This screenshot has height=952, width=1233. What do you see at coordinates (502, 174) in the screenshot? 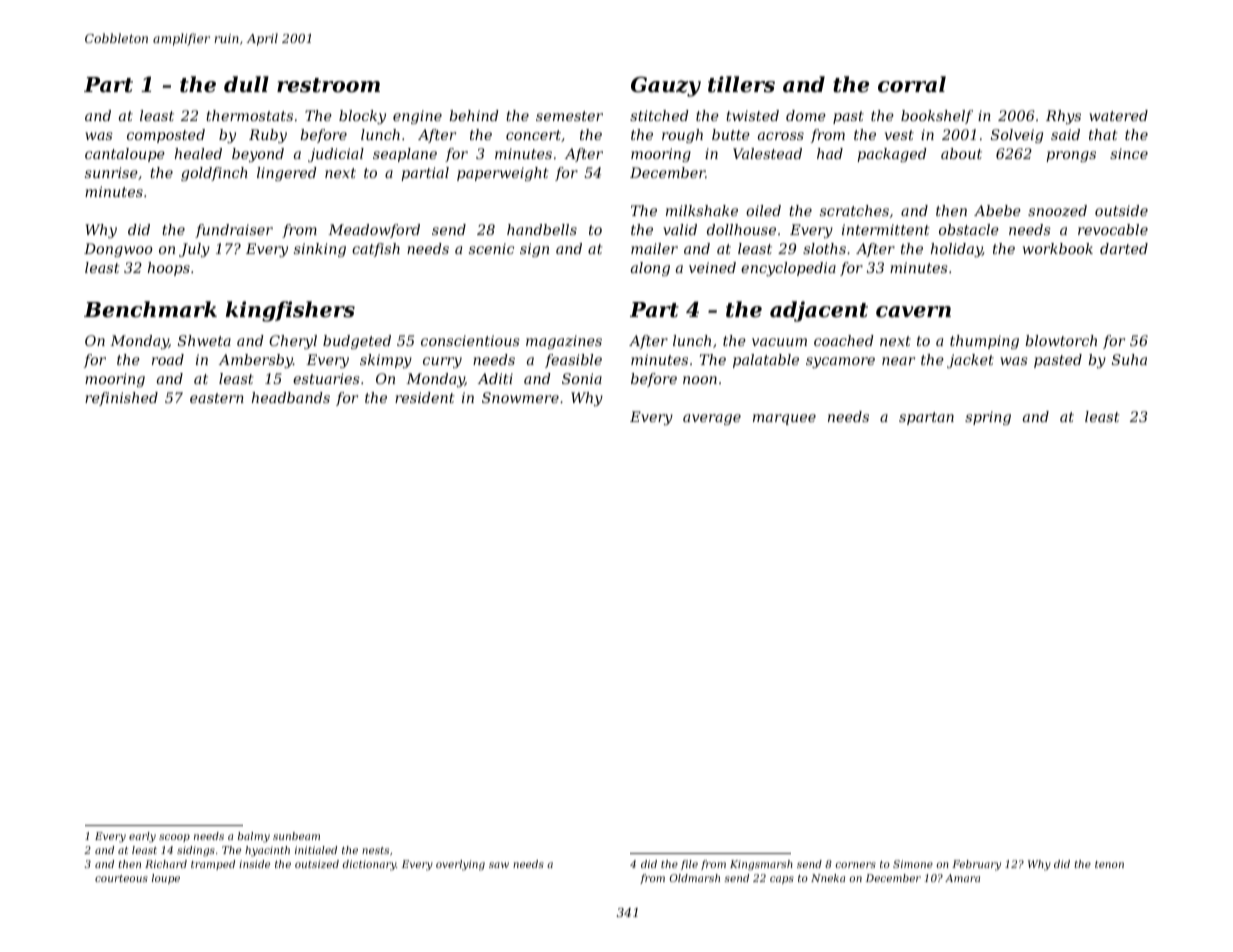
I see `paperweight` at bounding box center [502, 174].
